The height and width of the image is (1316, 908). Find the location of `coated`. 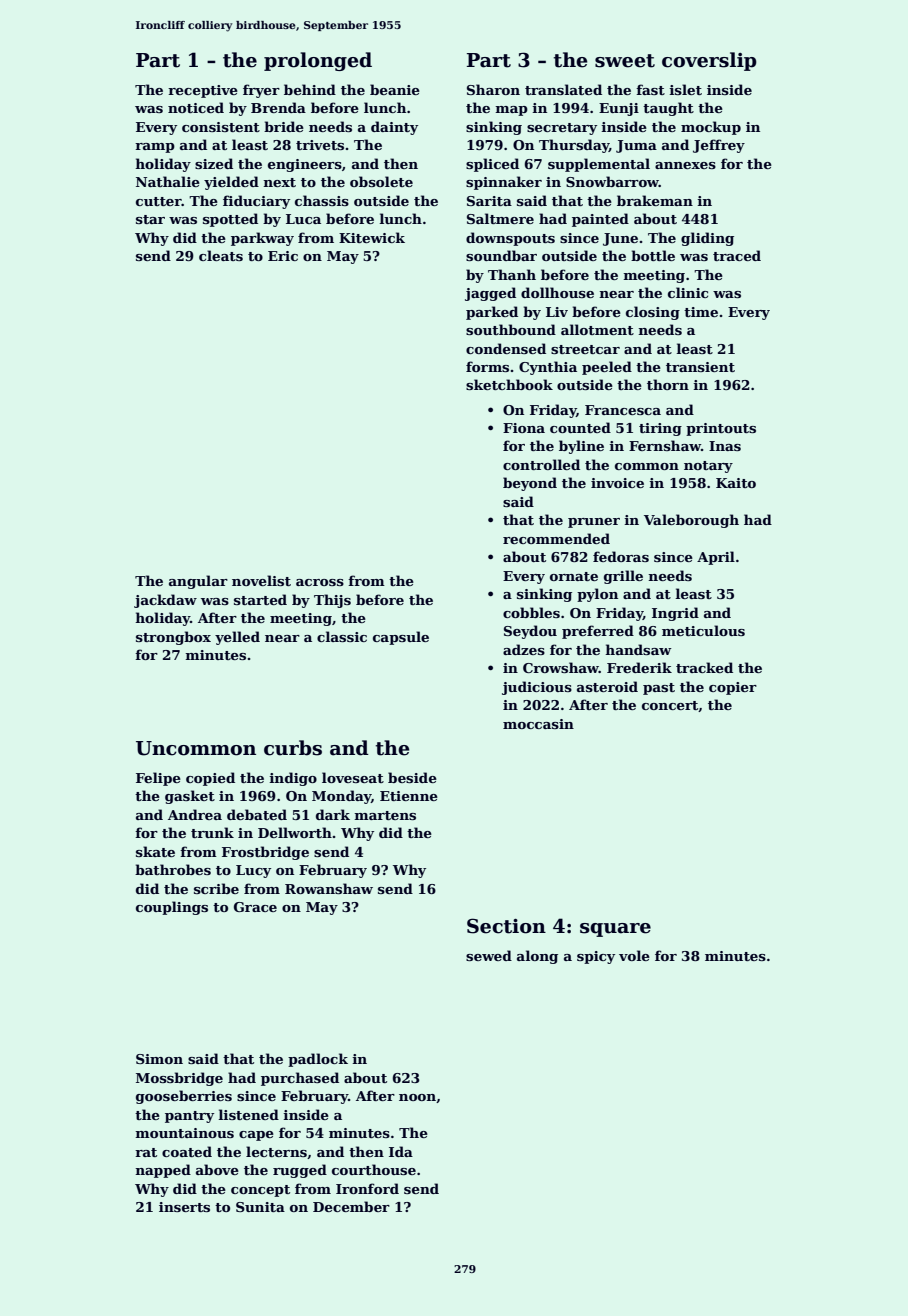

coated is located at coordinates (187, 1151).
